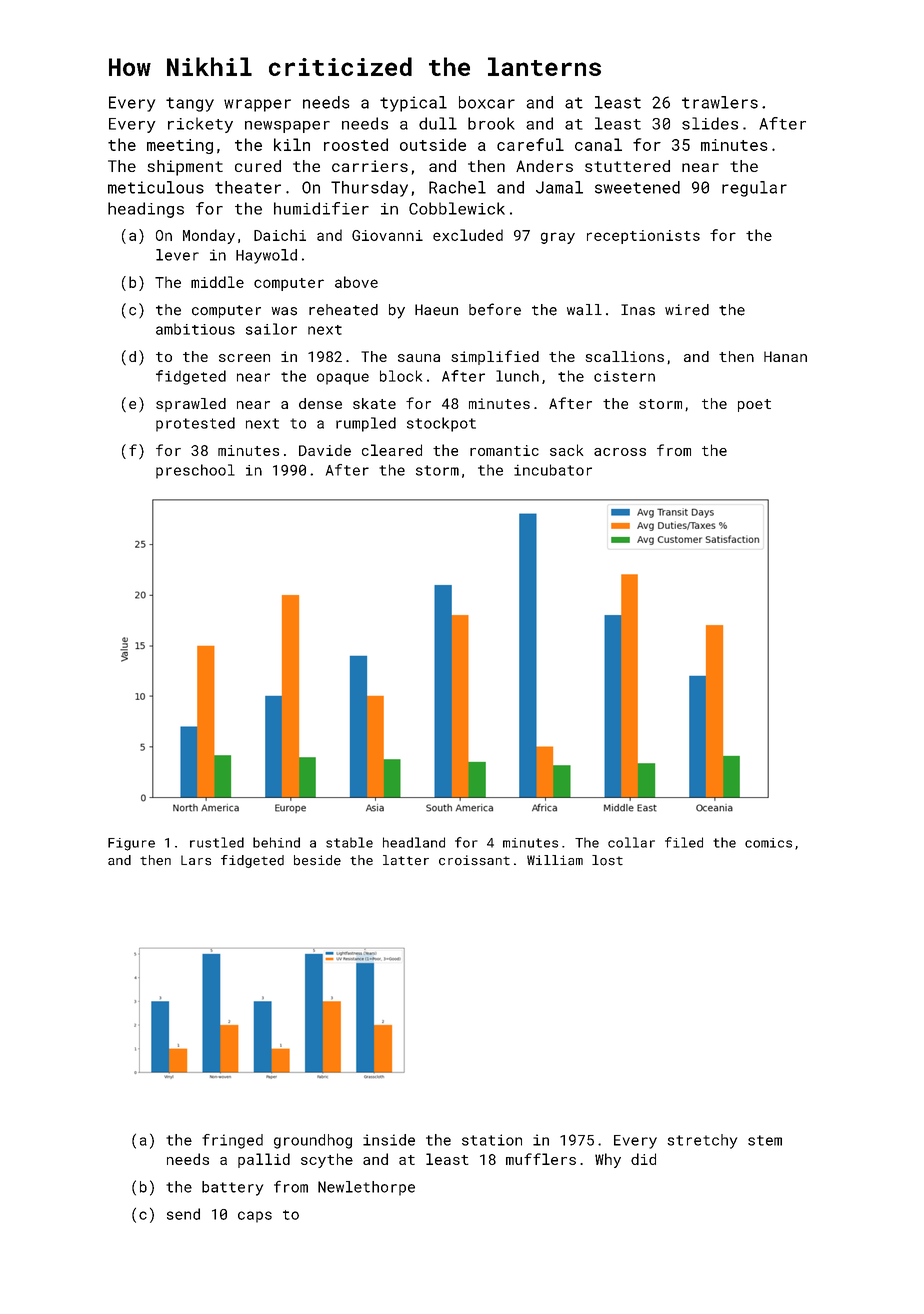 This screenshot has width=924, height=1314. Describe the element at coordinates (754, 405) in the screenshot. I see `poet` at that location.
